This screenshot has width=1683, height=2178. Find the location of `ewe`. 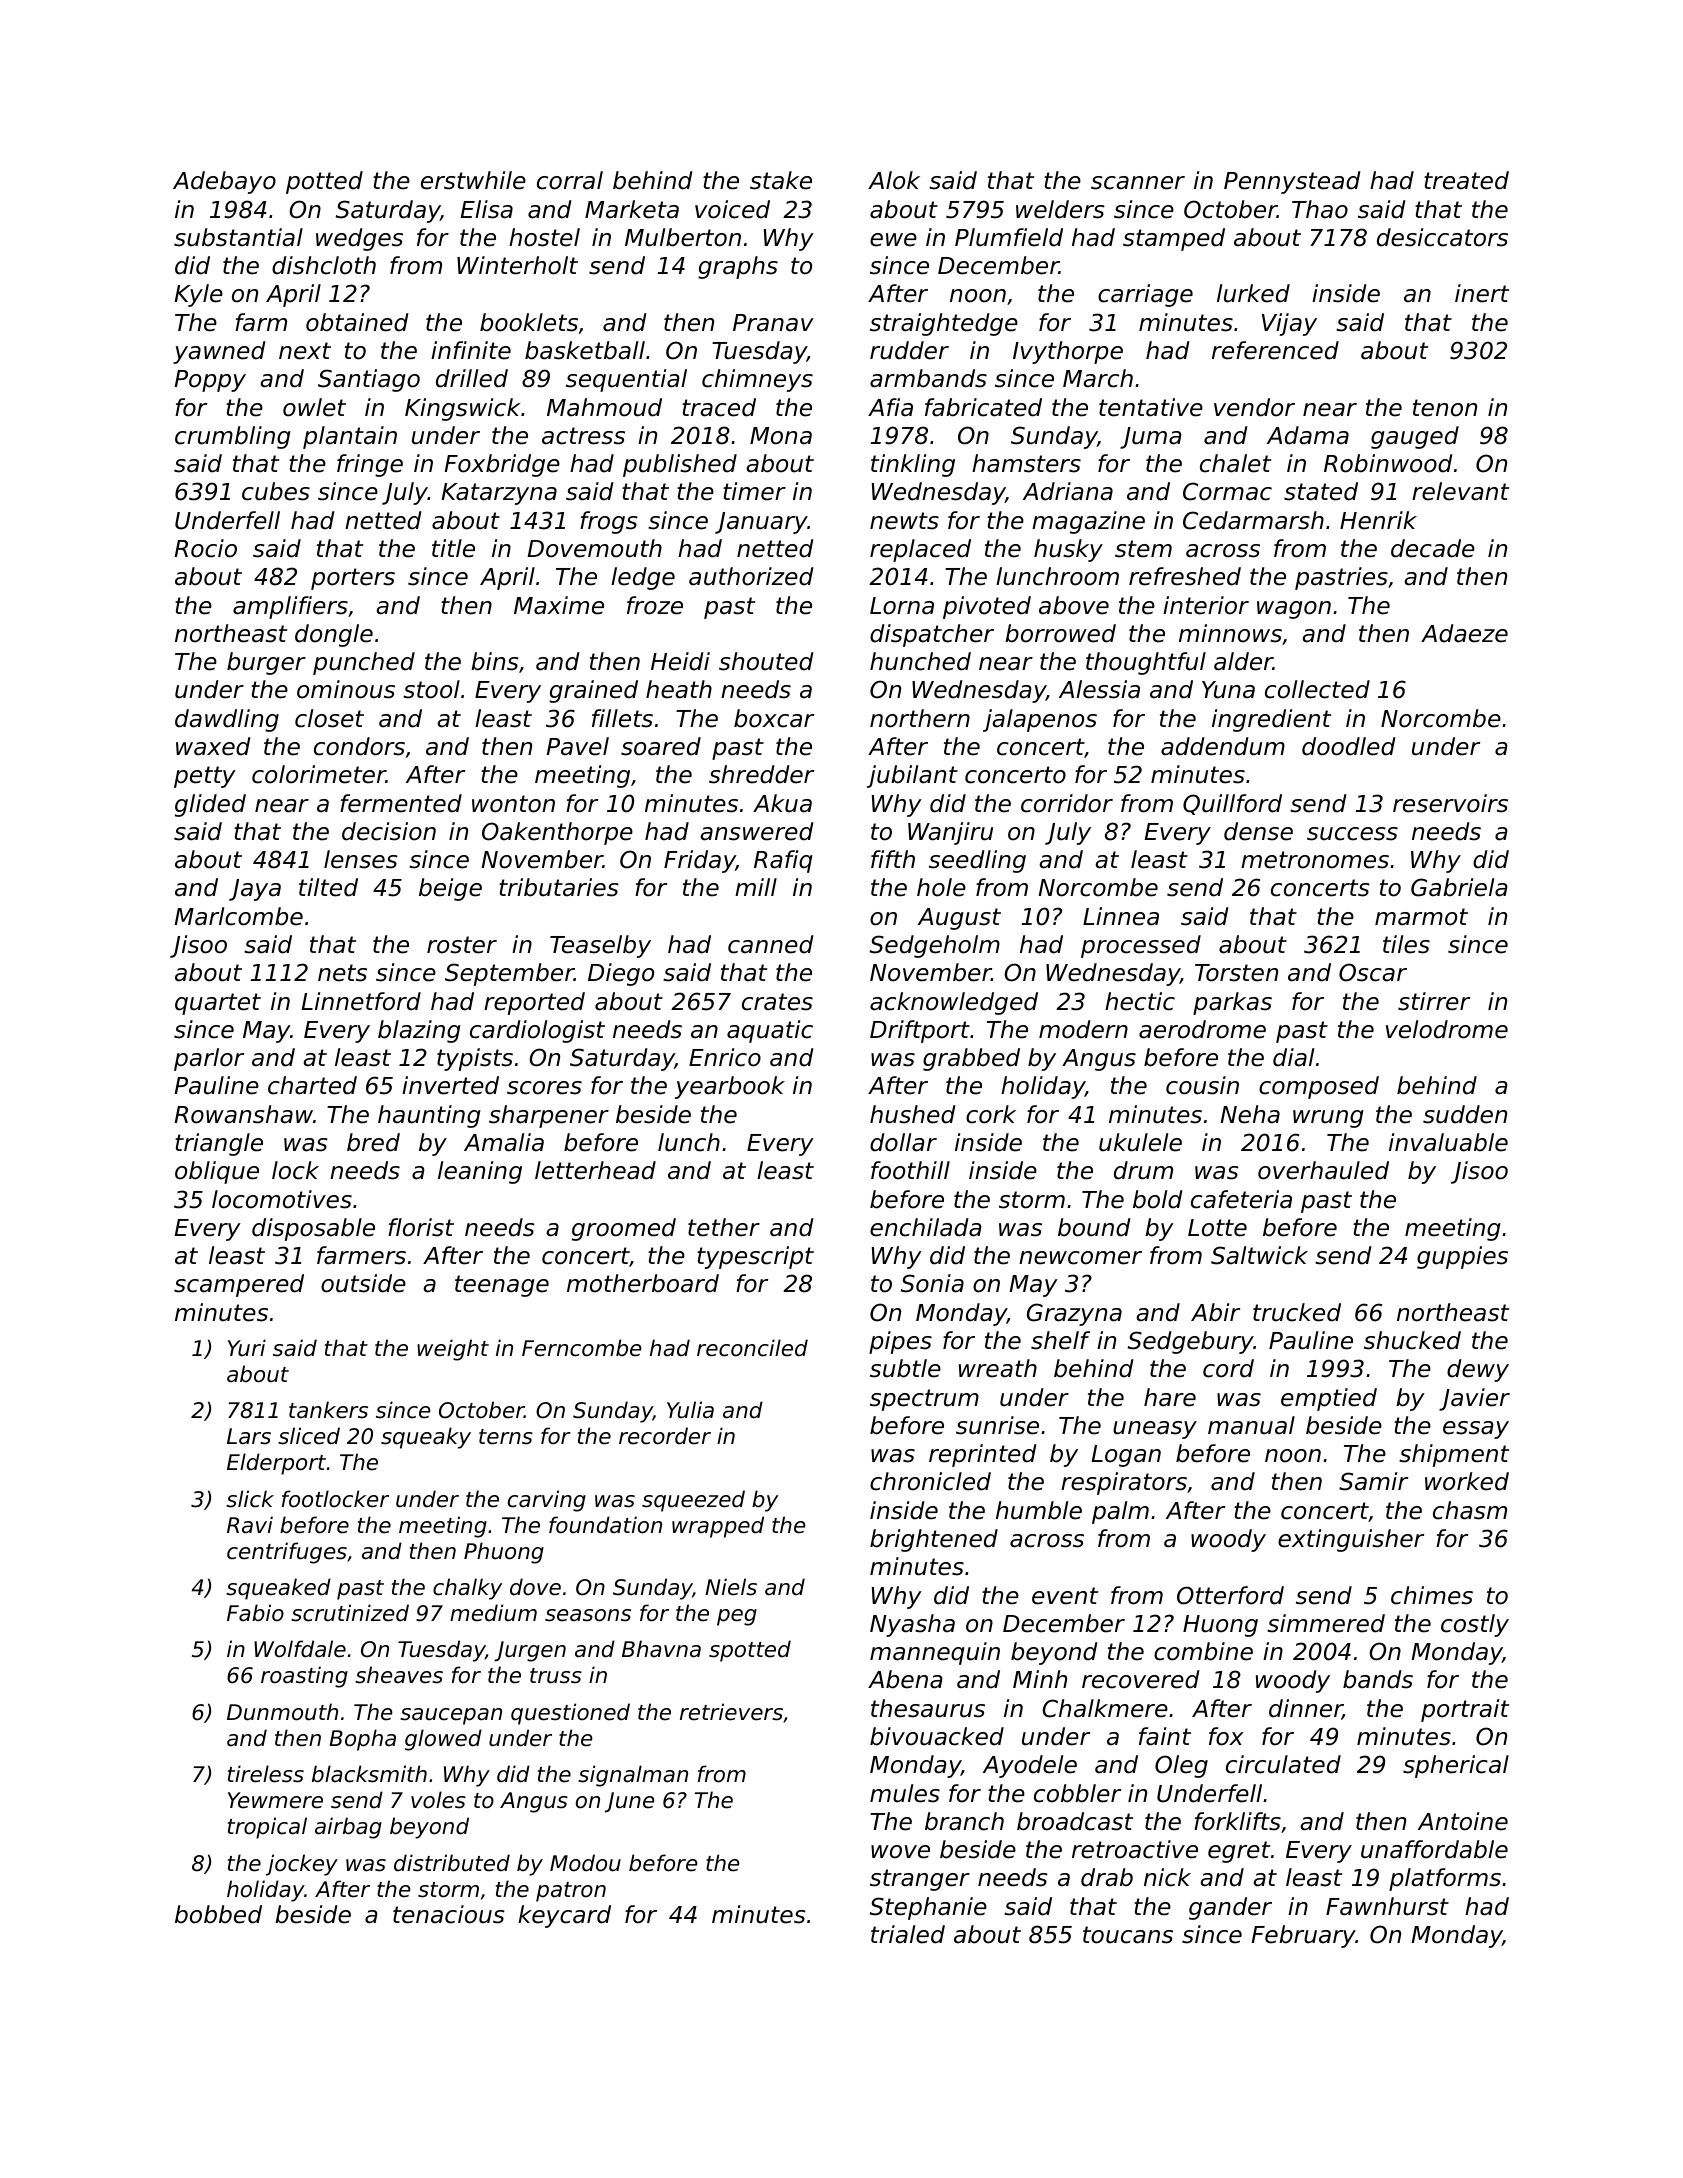

ewe is located at coordinates (893, 240).
